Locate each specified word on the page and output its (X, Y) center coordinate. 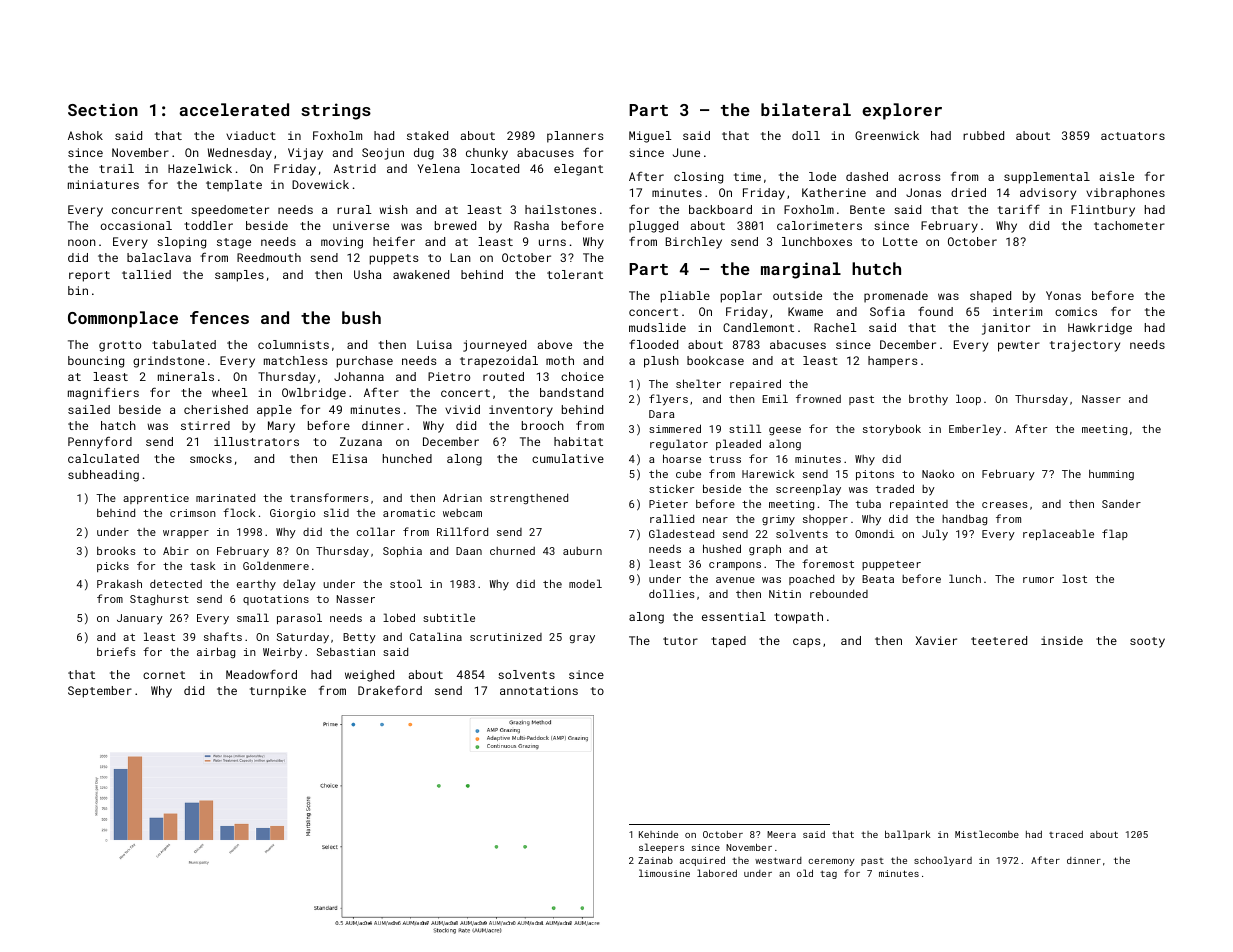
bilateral (806, 109)
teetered (999, 640)
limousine (664, 873)
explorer (902, 111)
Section (103, 109)
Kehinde (658, 834)
